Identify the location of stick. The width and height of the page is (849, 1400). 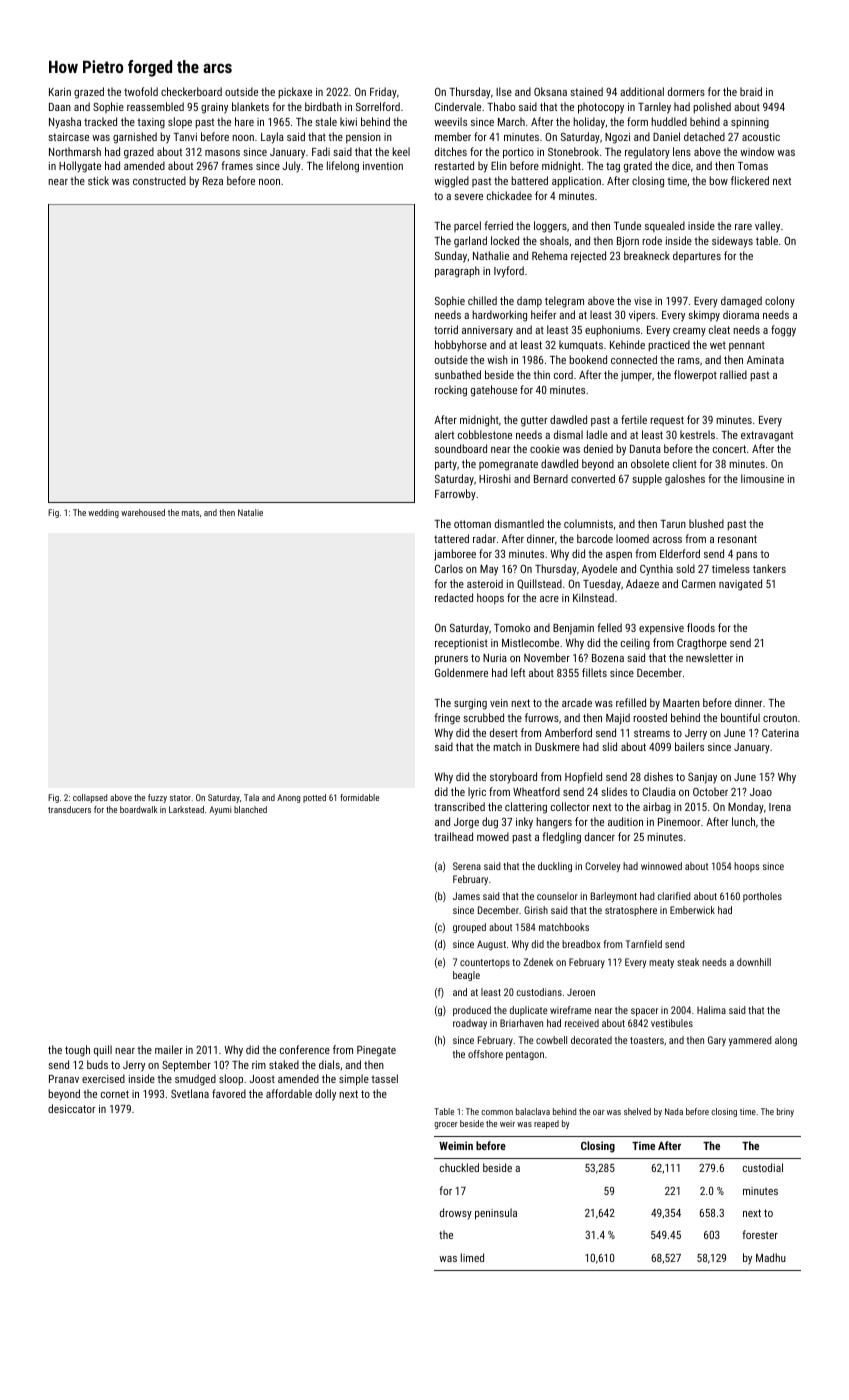
(98, 180).
